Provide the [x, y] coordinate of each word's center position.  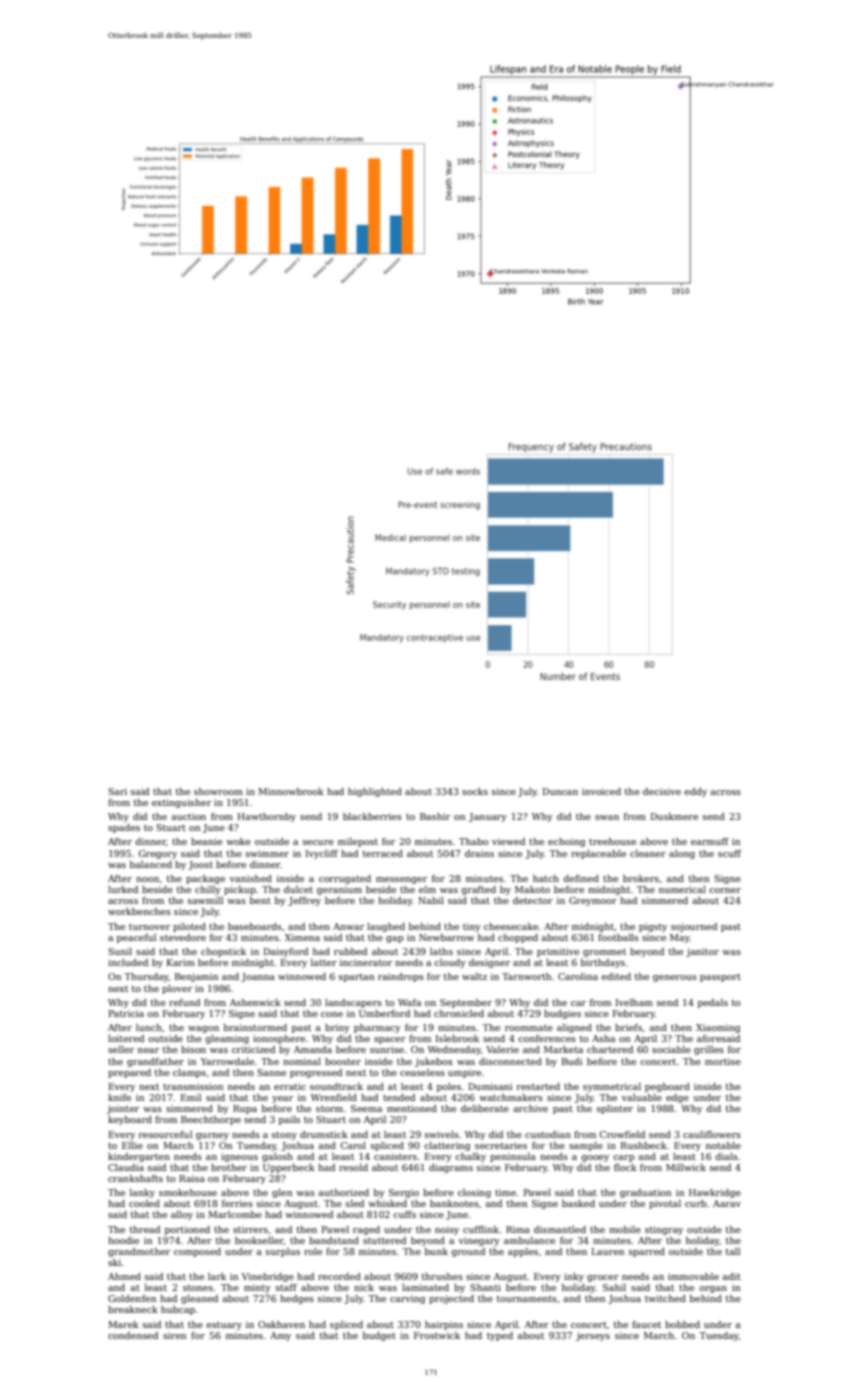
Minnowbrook [291, 791]
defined [581, 878]
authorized [343, 1192]
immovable [693, 1276]
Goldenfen [132, 1298]
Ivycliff [322, 854]
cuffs [404, 1214]
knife [119, 1097]
